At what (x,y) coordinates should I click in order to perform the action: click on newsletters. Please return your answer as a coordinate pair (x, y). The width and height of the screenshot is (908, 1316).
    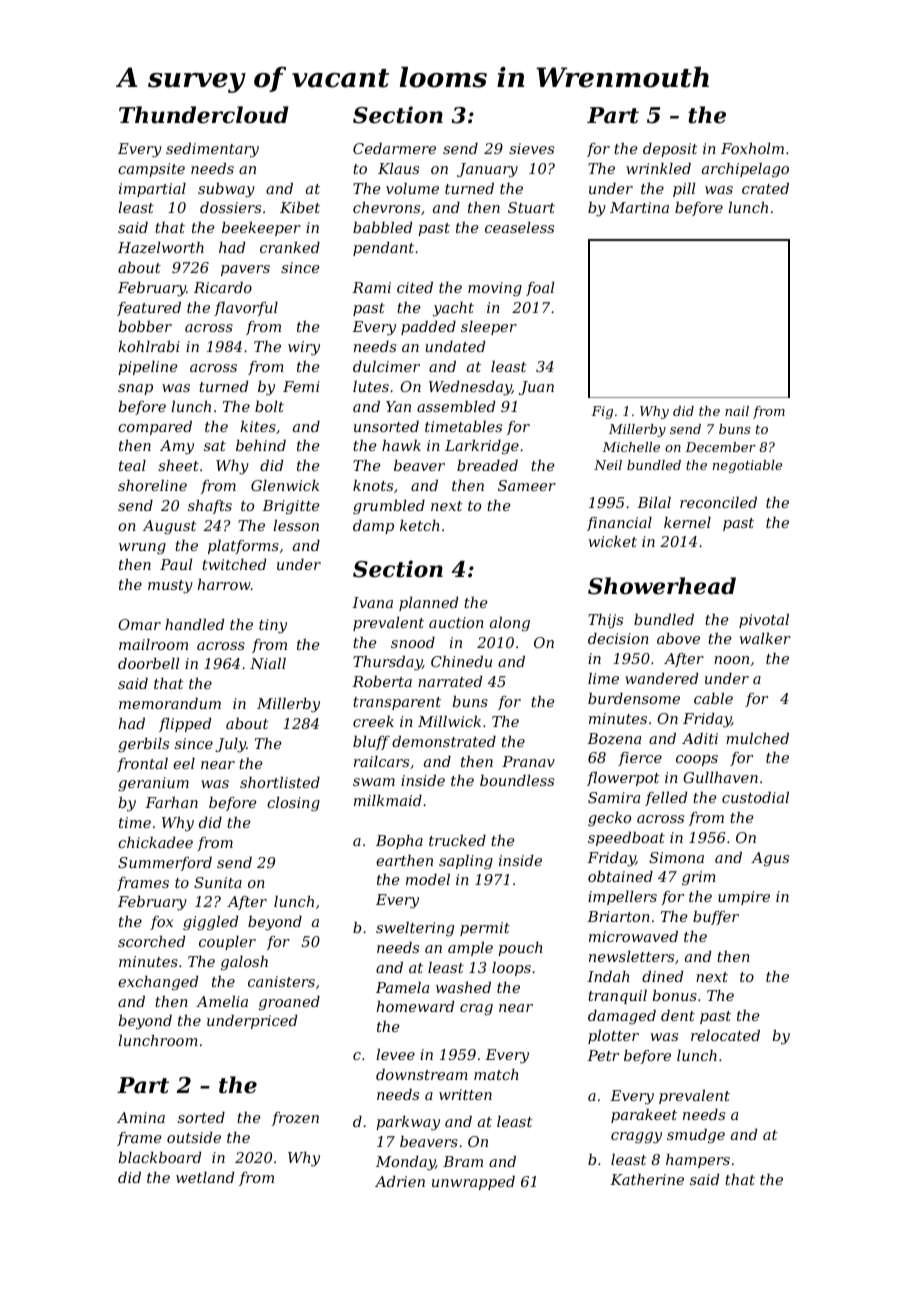
    Looking at the image, I should click on (631, 956).
